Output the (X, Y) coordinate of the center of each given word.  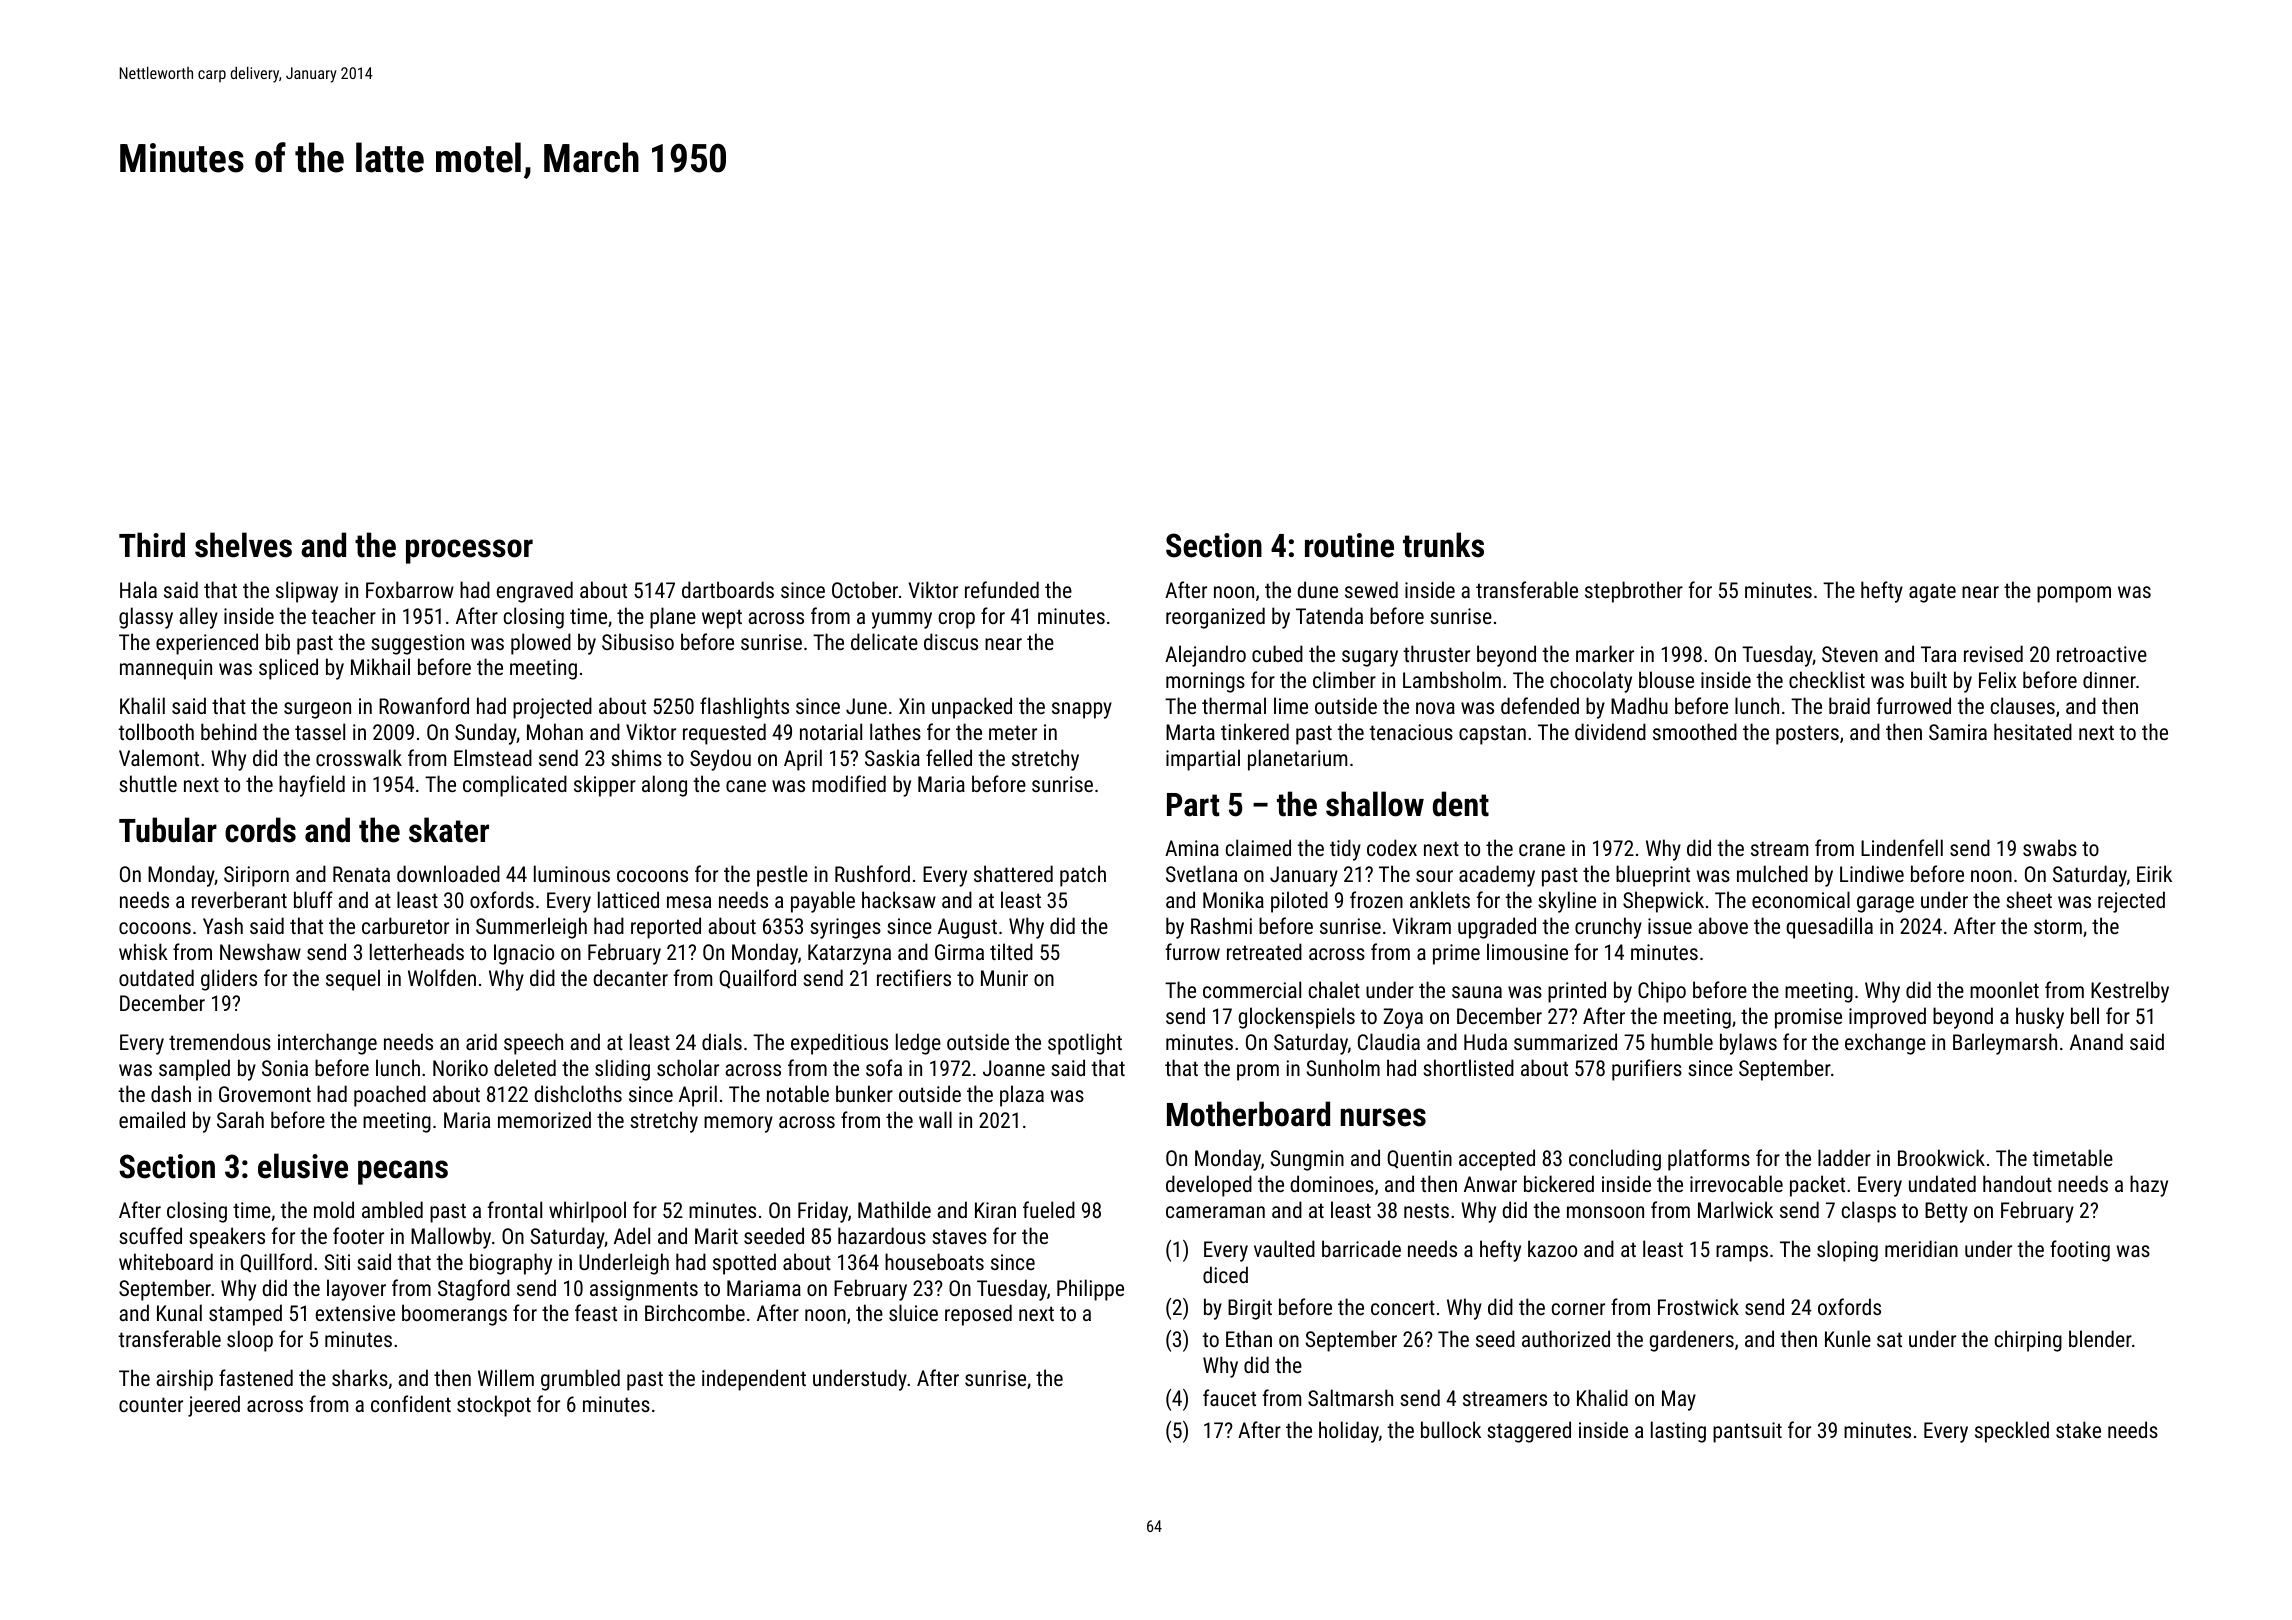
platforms (1709, 1160)
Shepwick (1663, 902)
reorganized (1215, 618)
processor (469, 551)
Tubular (168, 830)
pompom (2074, 594)
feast (596, 1312)
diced (1225, 1274)
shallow (1375, 804)
